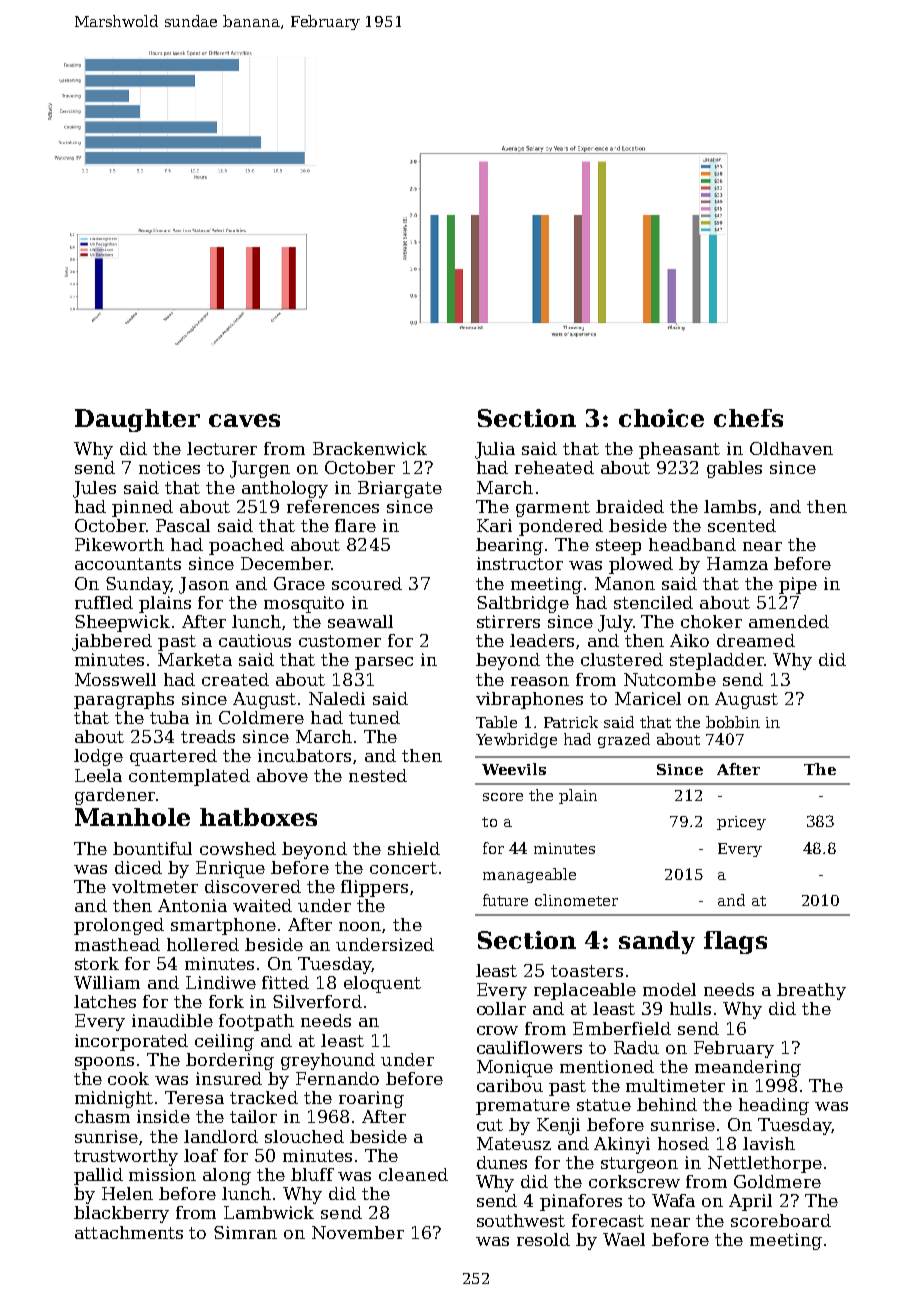  What do you see at coordinates (131, 1042) in the screenshot?
I see `incorporated` at bounding box center [131, 1042].
